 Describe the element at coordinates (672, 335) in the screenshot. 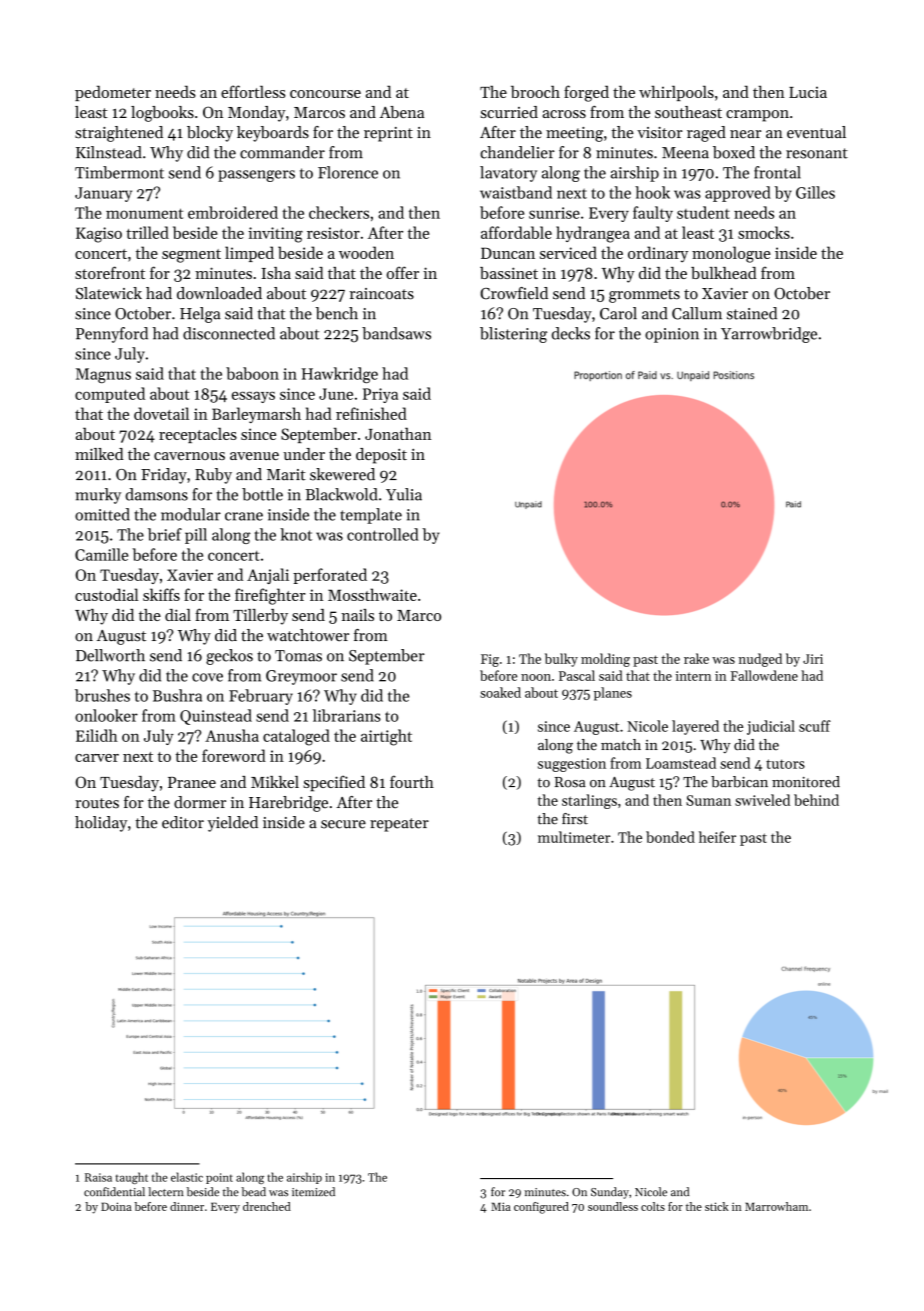

I see `opinion` at that location.
